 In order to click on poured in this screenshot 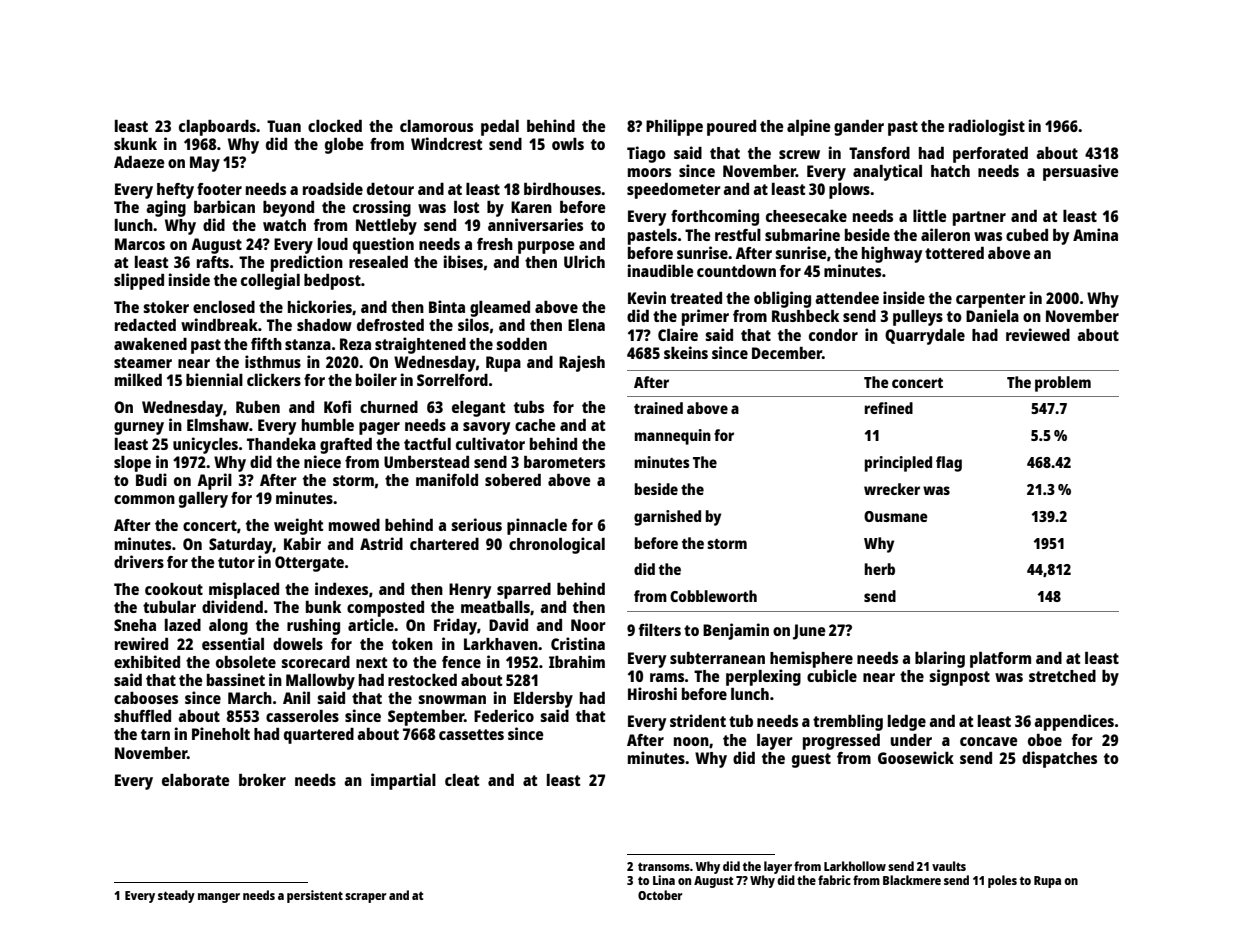, I will do `click(731, 128)`.
